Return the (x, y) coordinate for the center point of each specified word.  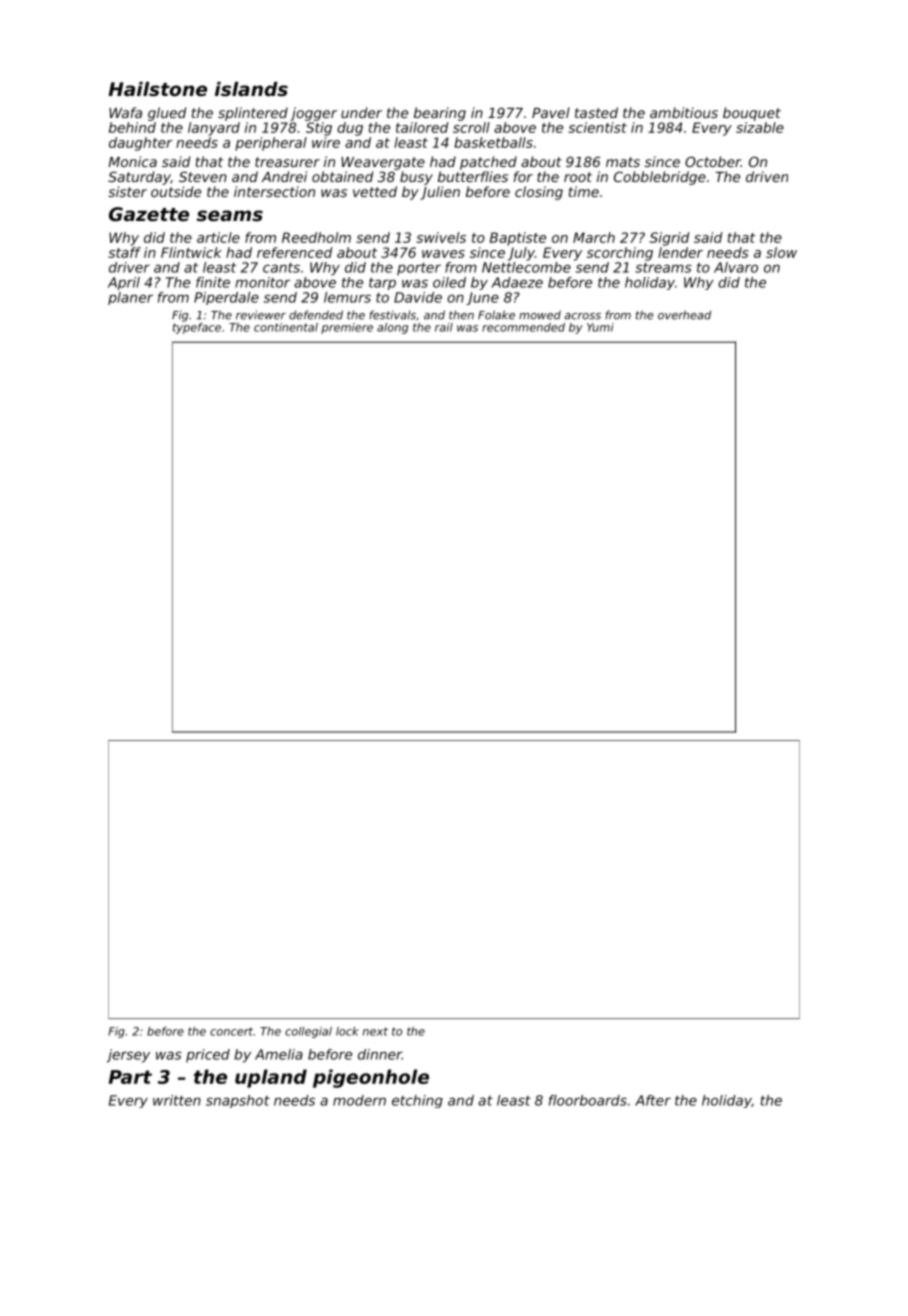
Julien (440, 193)
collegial (308, 1032)
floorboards (588, 1100)
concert (231, 1031)
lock (347, 1031)
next (375, 1031)
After (653, 1100)
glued (167, 114)
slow (781, 252)
